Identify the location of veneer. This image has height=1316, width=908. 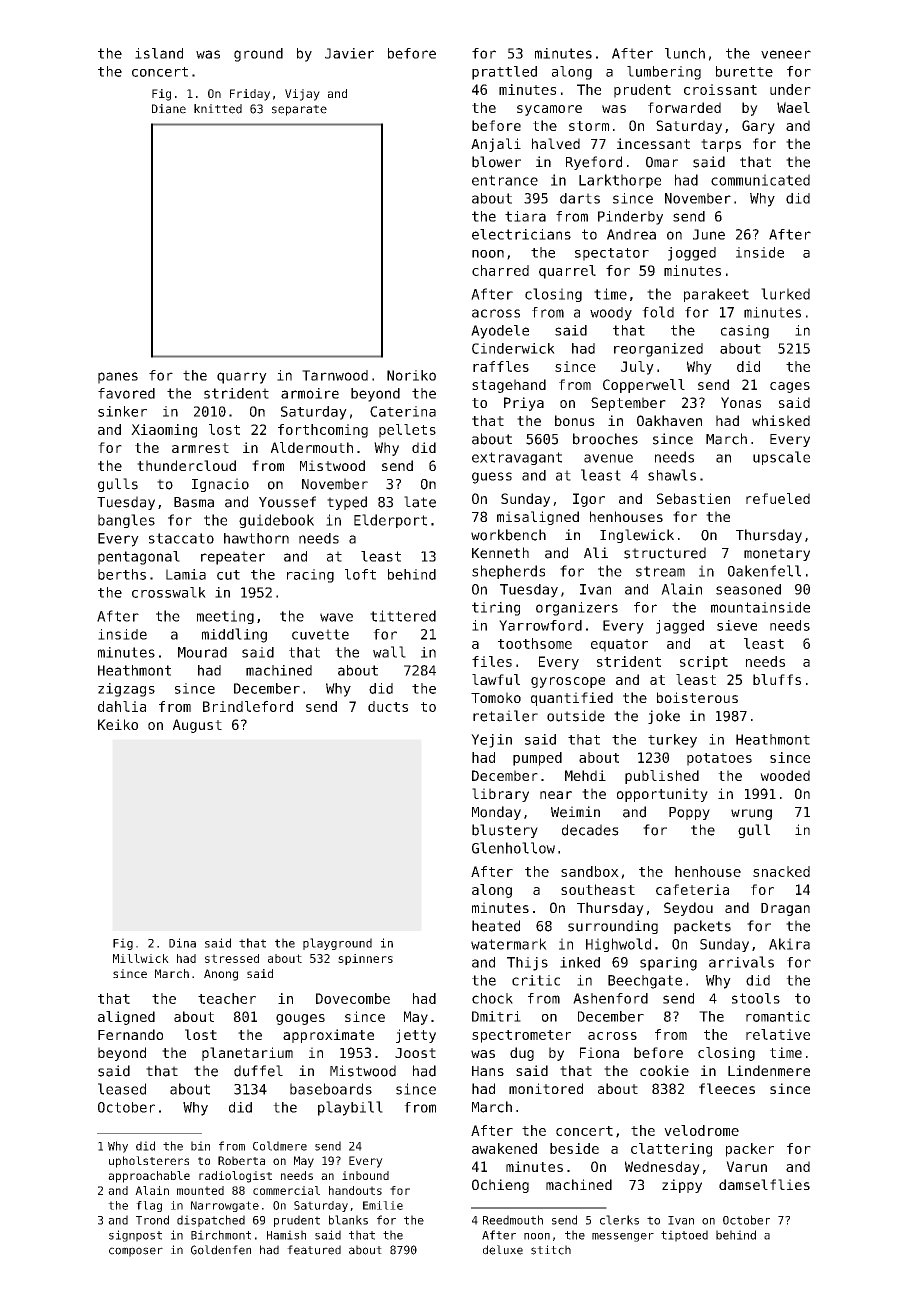
(786, 54).
